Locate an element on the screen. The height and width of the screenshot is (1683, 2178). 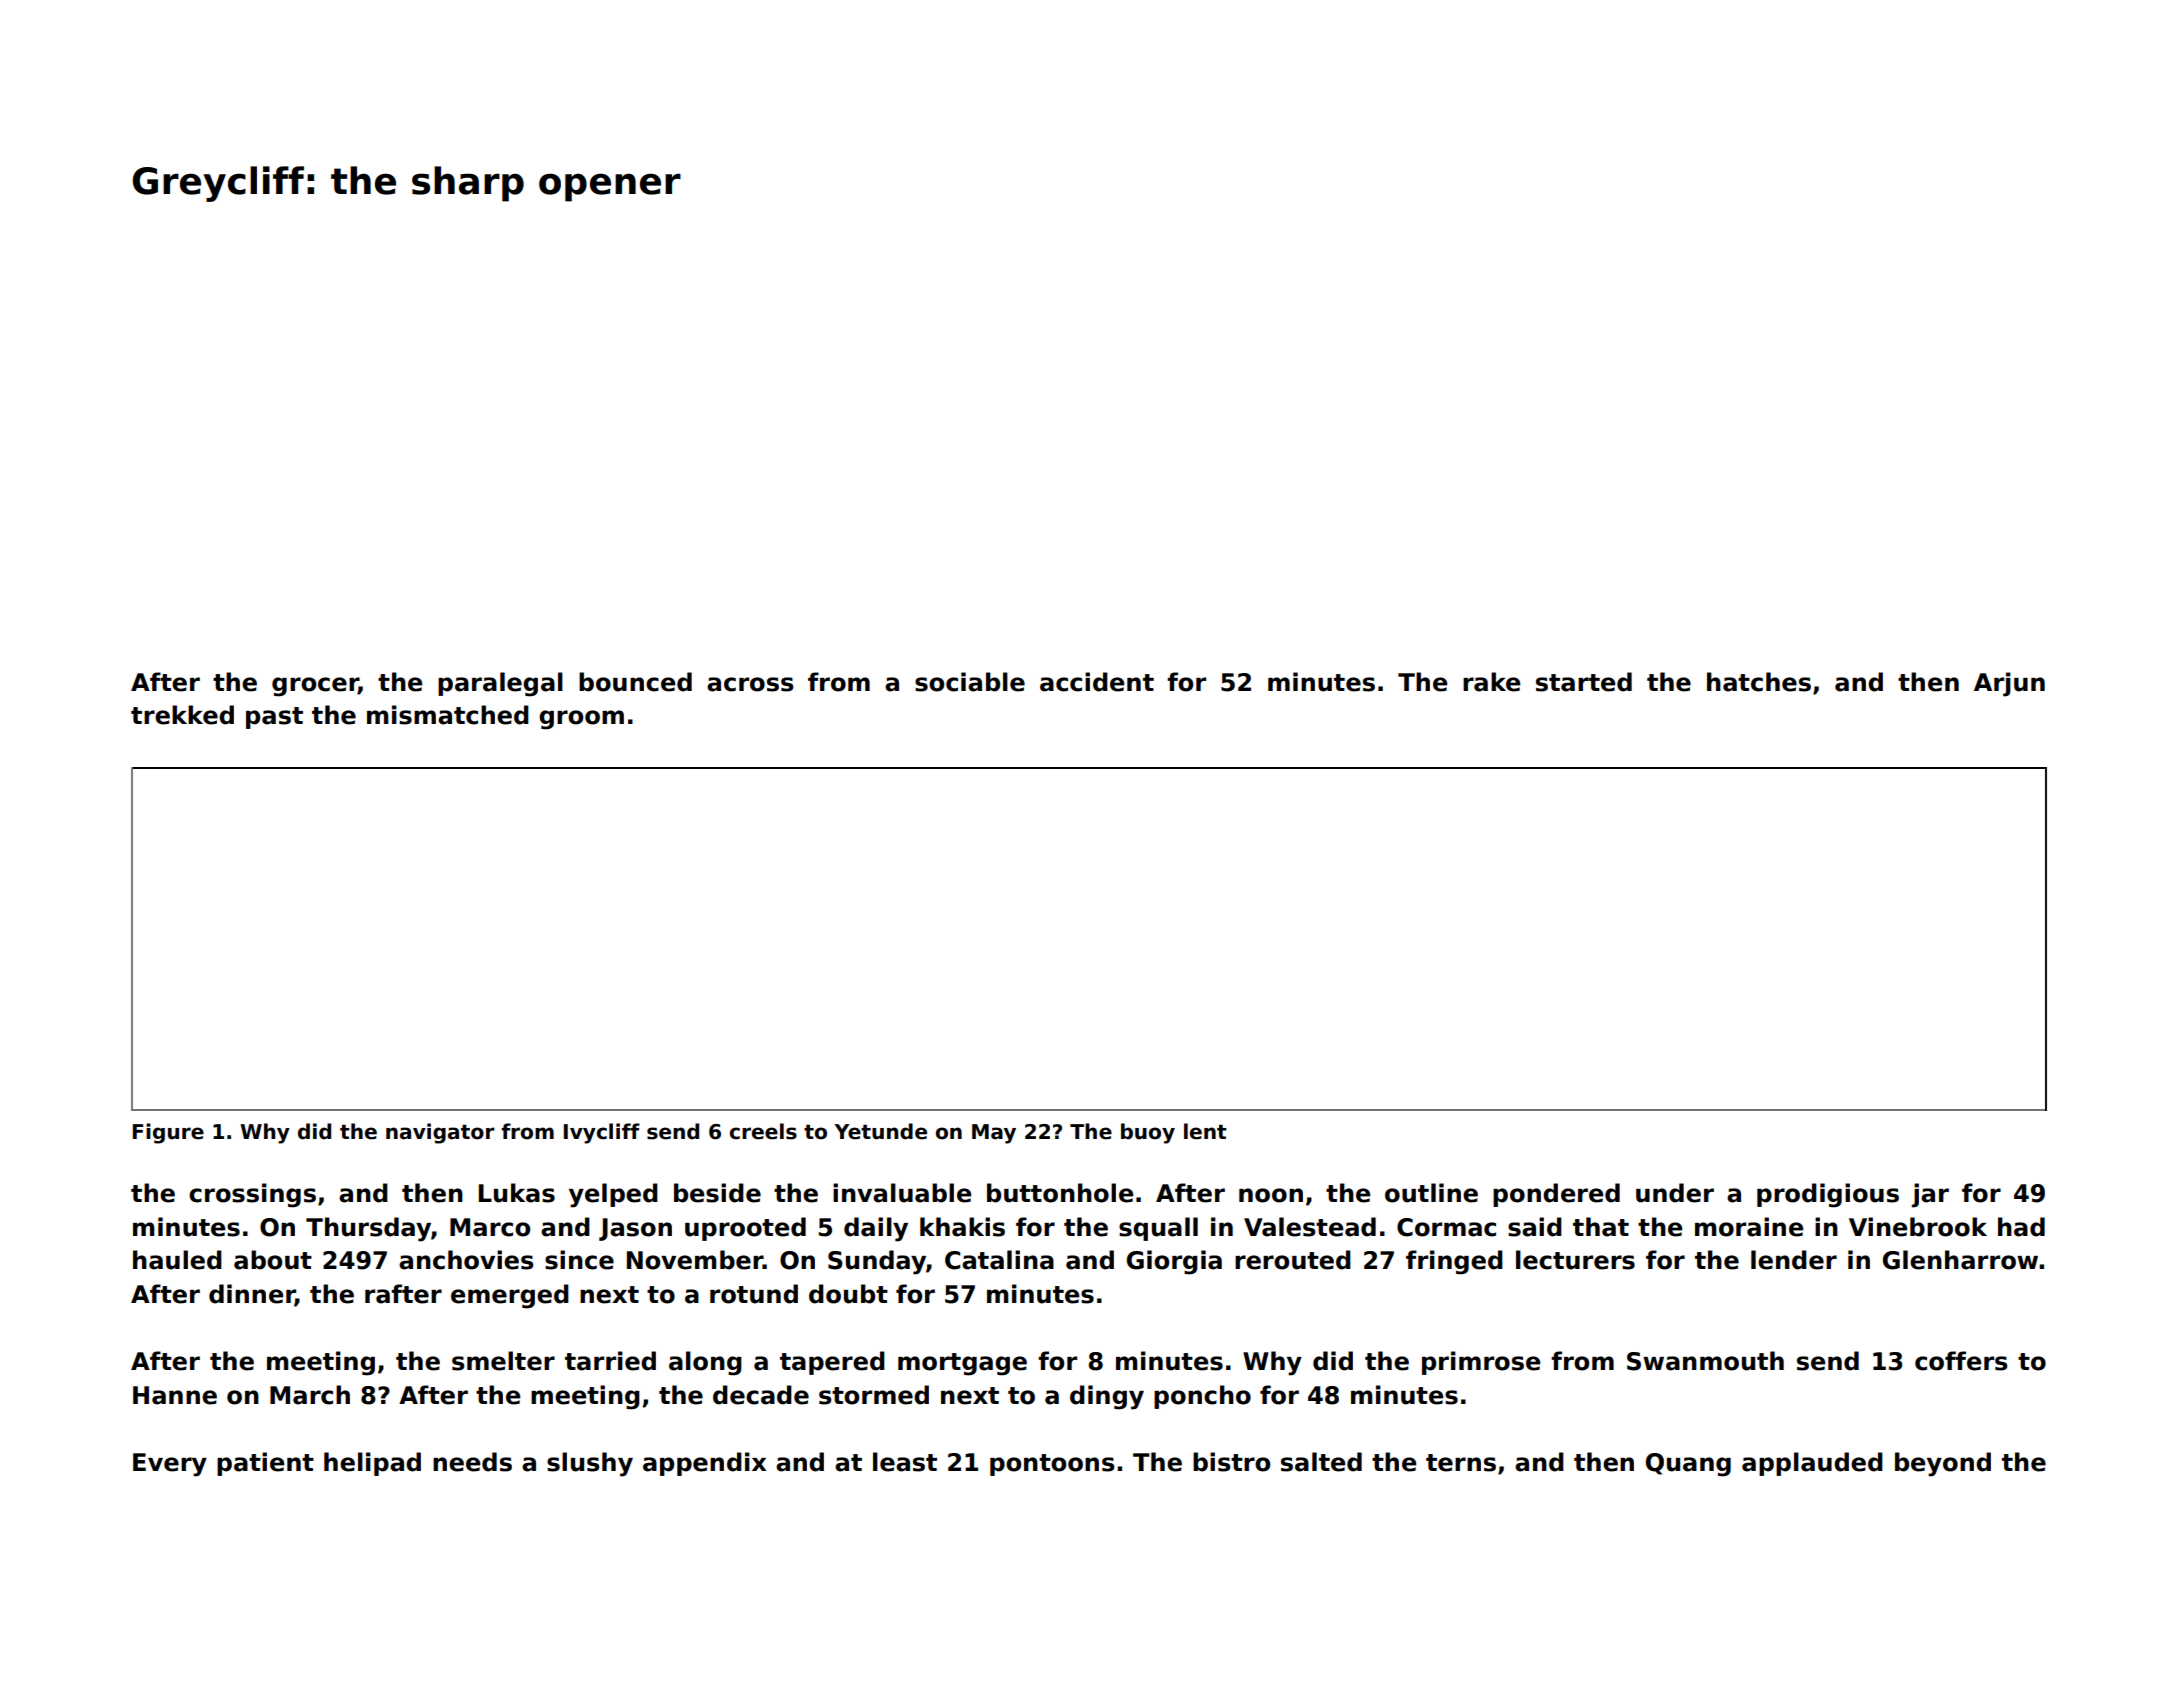
pontoons is located at coordinates (1052, 1465).
